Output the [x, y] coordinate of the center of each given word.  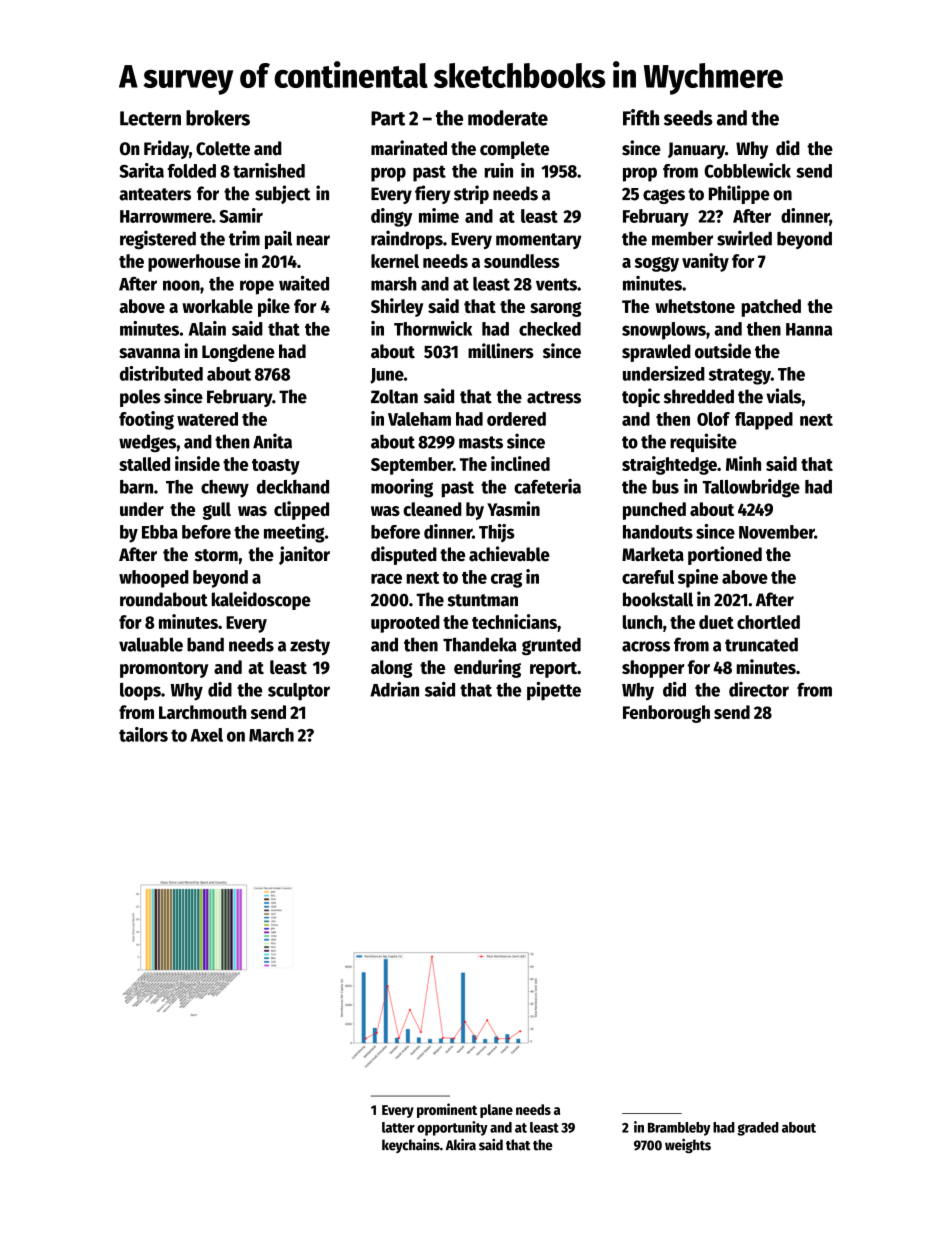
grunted [551, 646]
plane [496, 1111]
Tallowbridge [751, 488]
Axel [206, 735]
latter [398, 1127]
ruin [499, 170]
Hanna [809, 329]
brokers [218, 118]
